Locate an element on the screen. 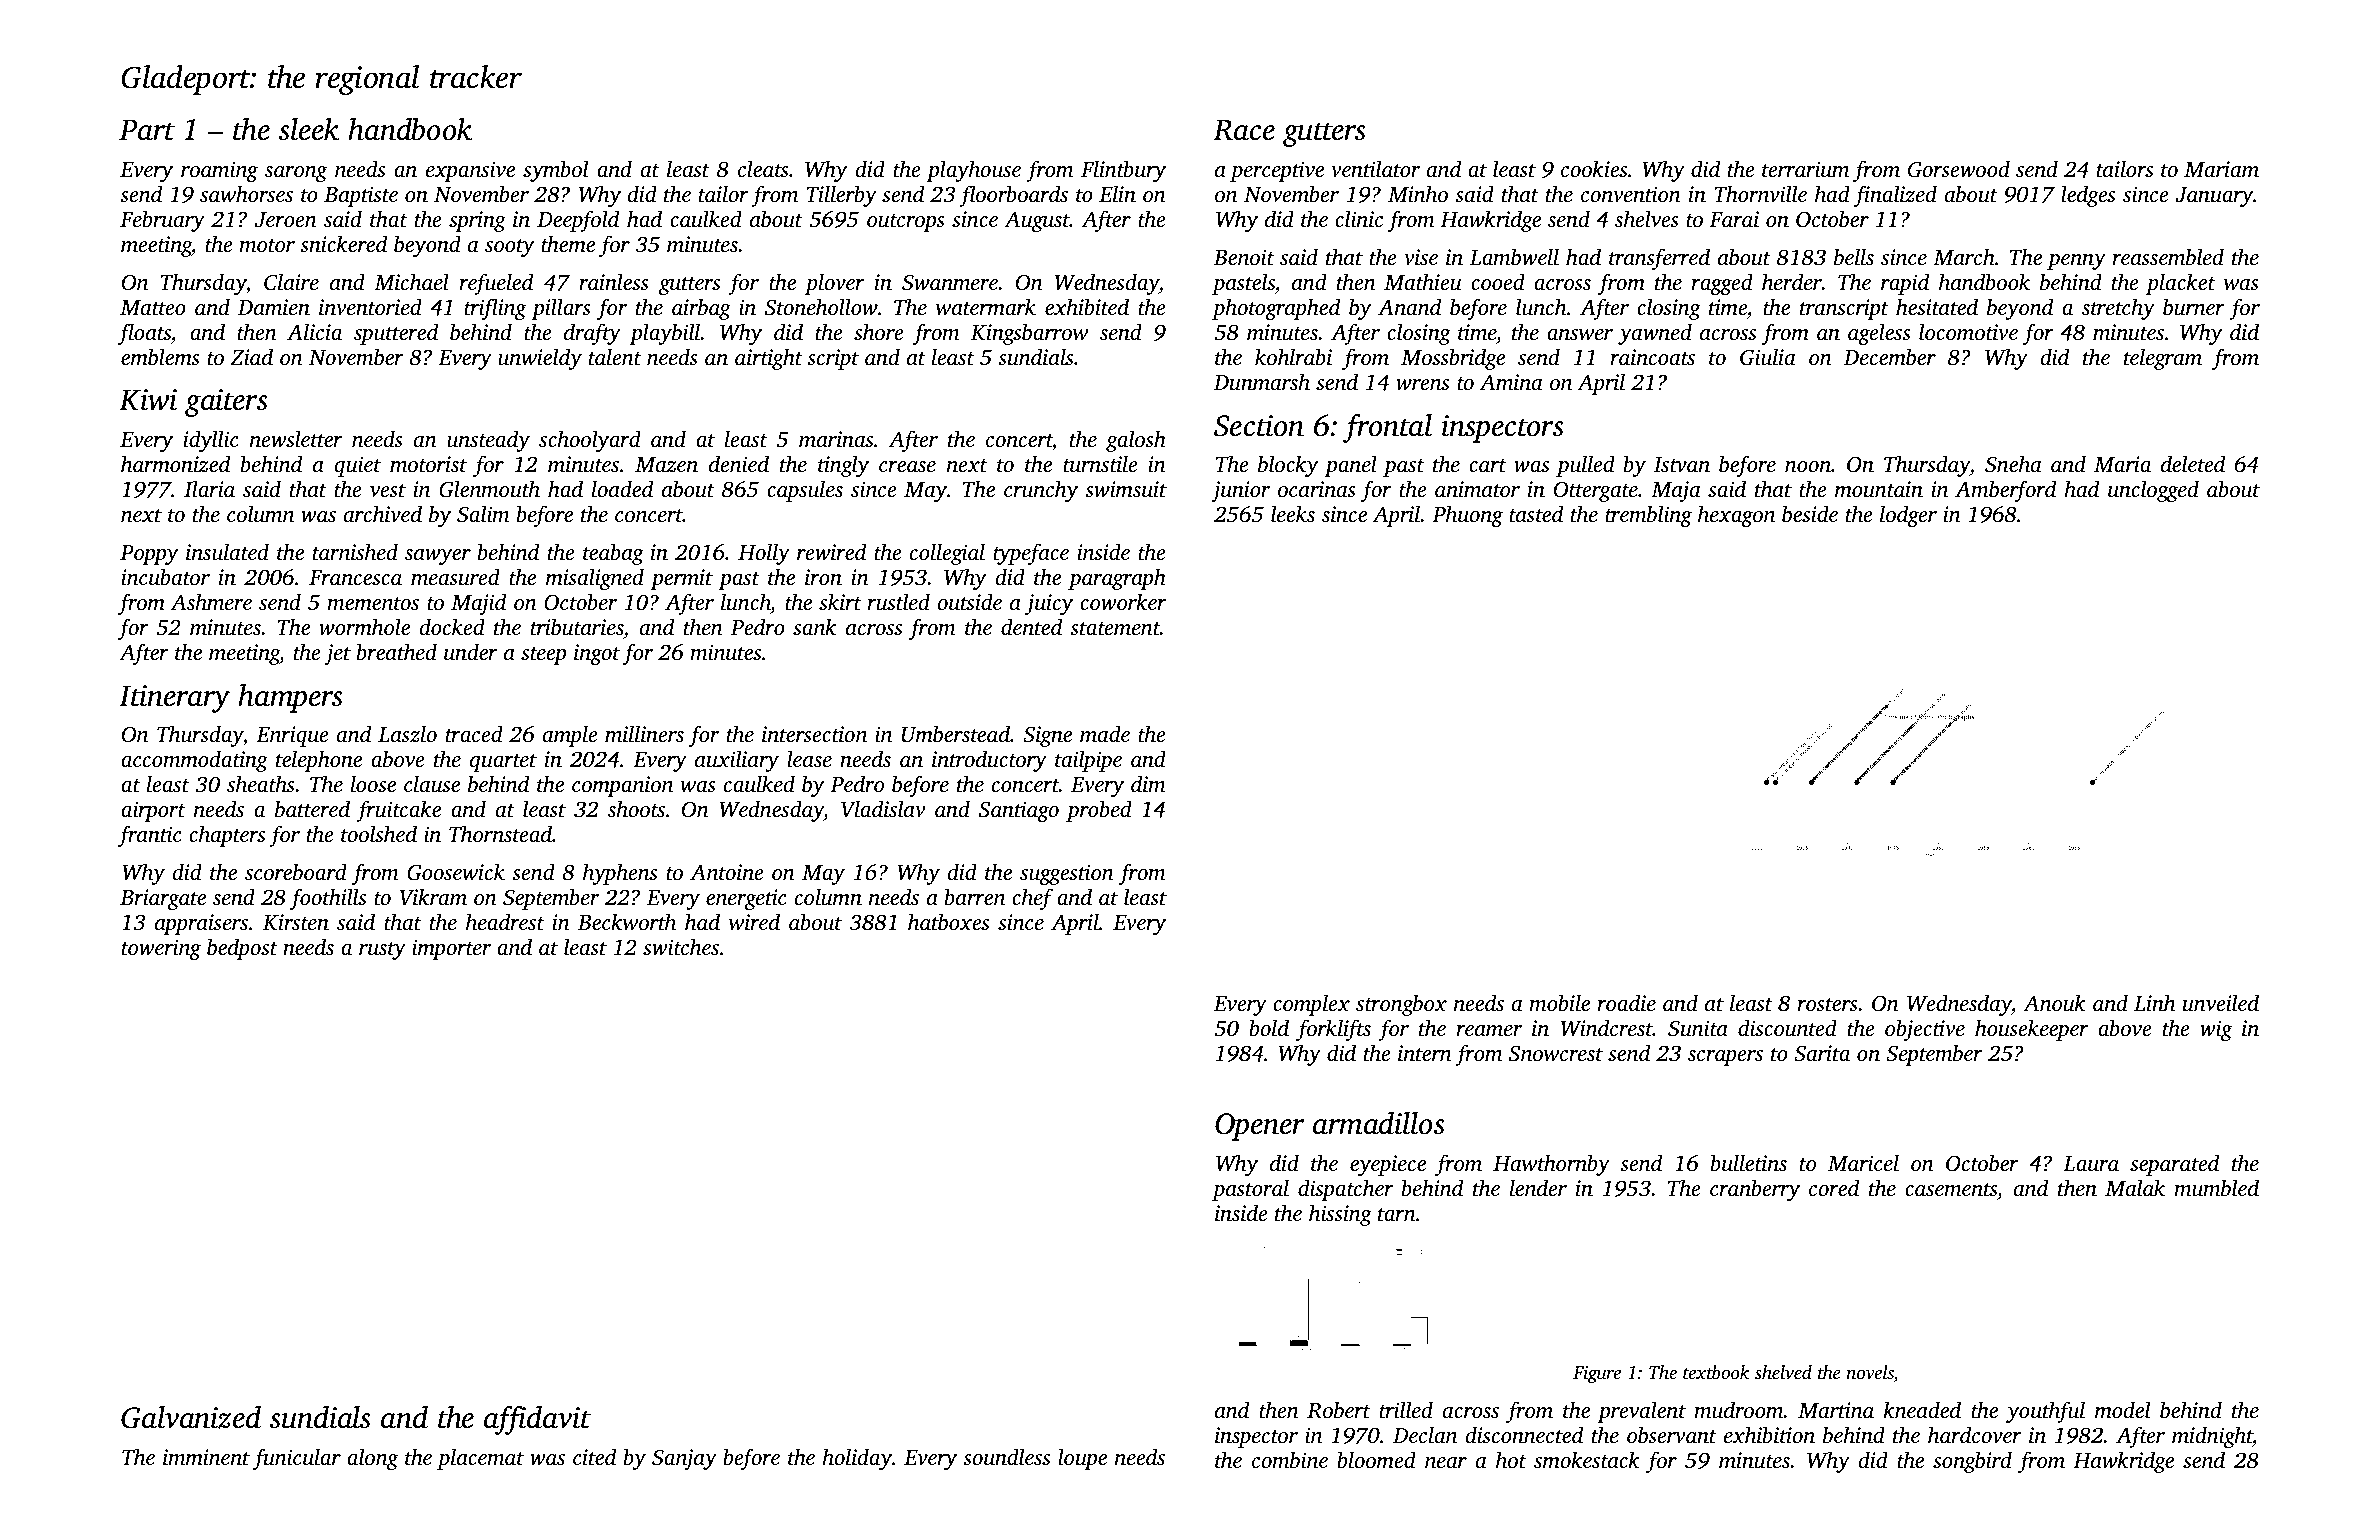  Sarita is located at coordinates (1822, 1053).
